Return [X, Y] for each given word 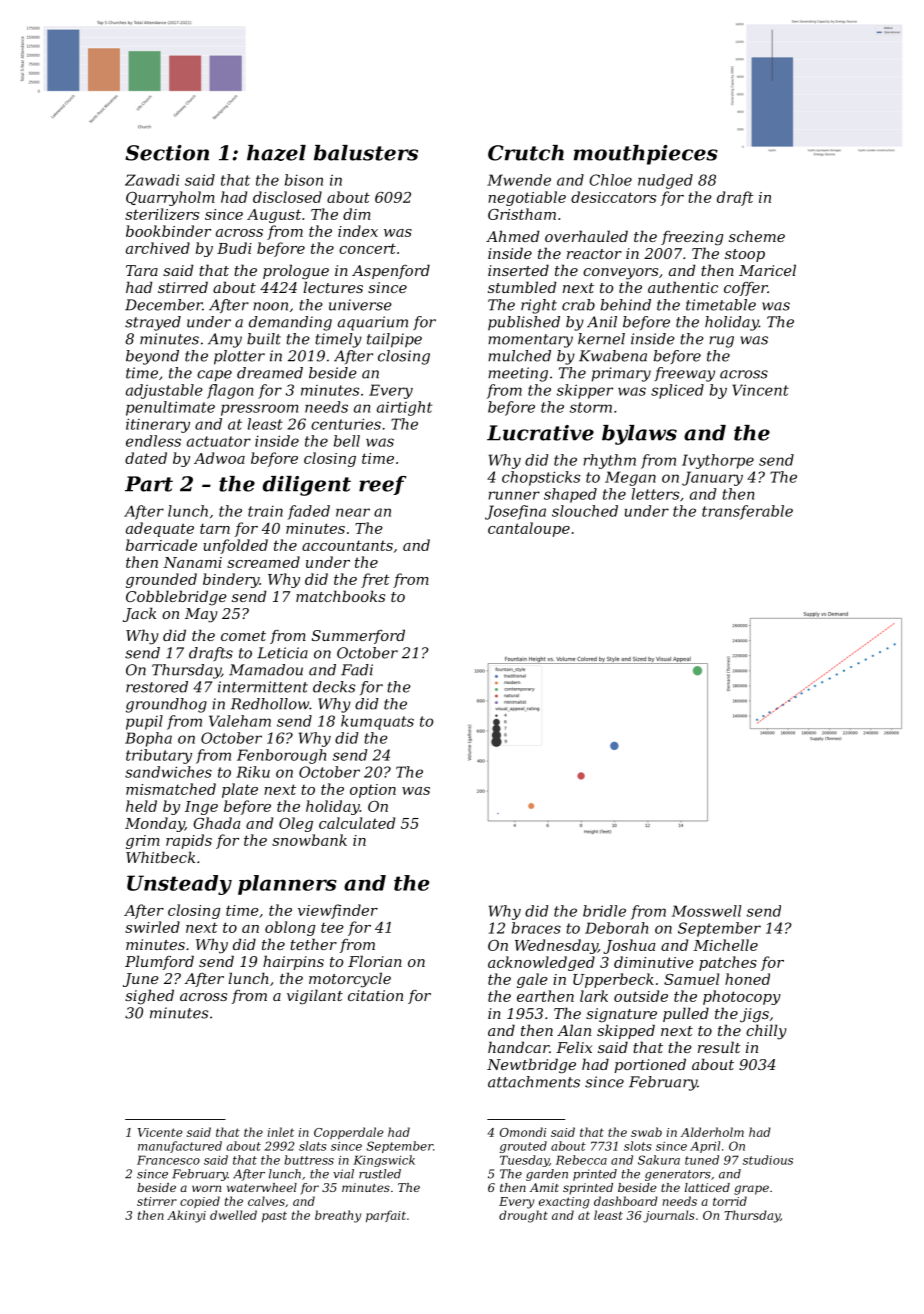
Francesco [168, 1160]
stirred [183, 287]
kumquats [377, 722]
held [141, 806]
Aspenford [391, 271]
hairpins [293, 962]
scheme [757, 236]
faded [309, 512]
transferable [747, 512]
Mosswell [706, 911]
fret [375, 580]
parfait [386, 1216]
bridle [604, 911]
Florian [375, 961]
